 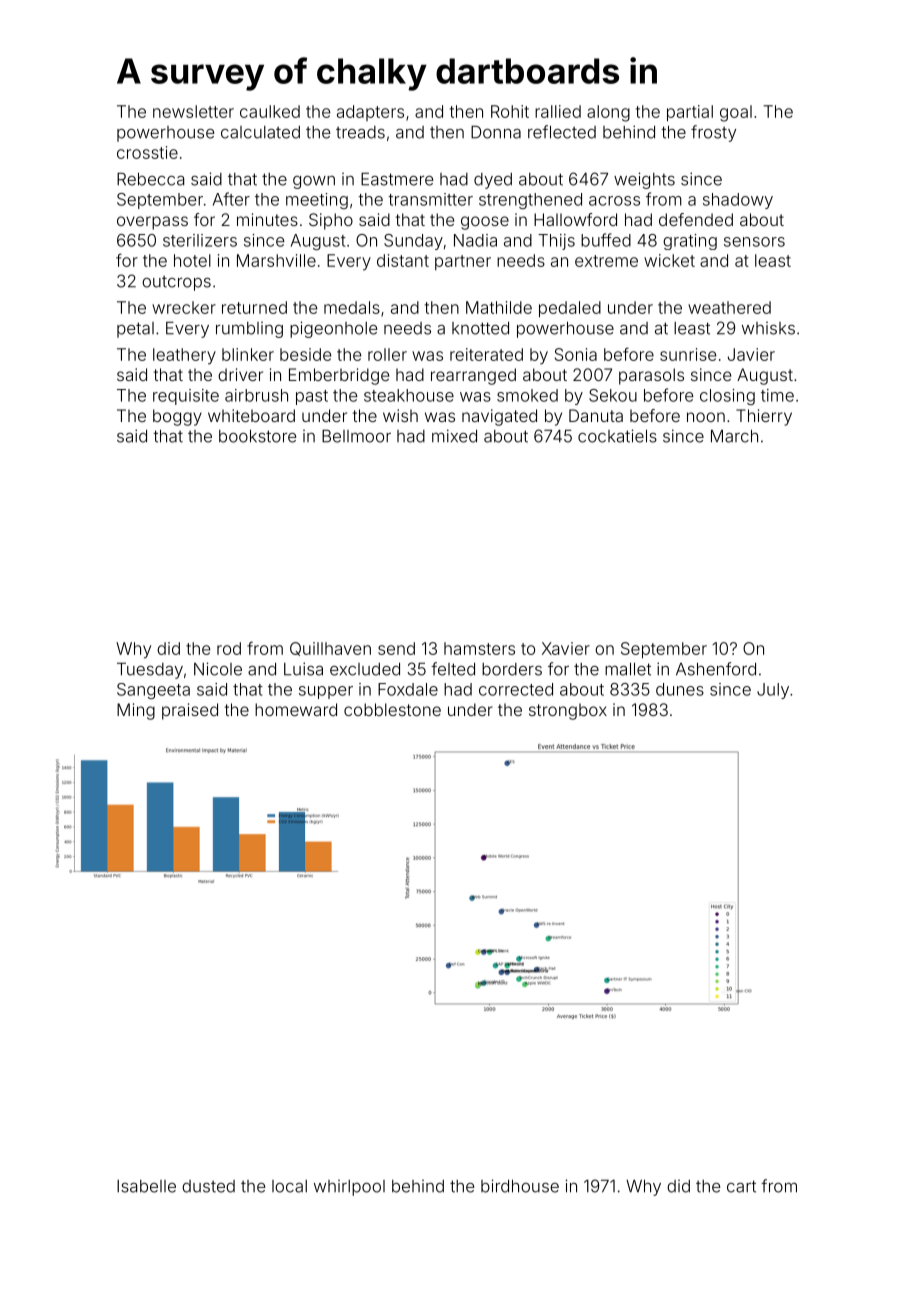 I want to click on dunes, so click(x=680, y=689).
